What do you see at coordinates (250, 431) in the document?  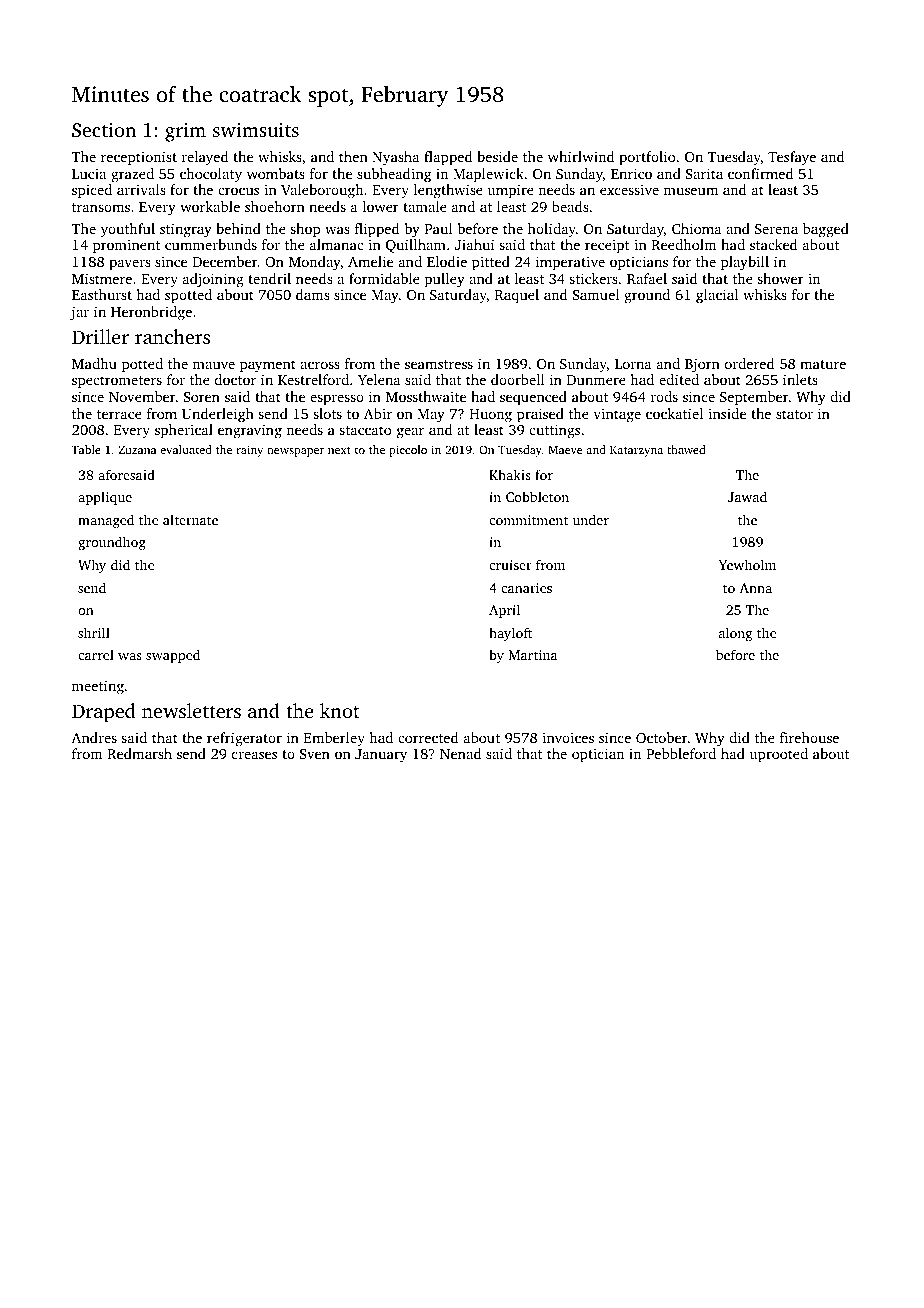 I see `engraving` at bounding box center [250, 431].
